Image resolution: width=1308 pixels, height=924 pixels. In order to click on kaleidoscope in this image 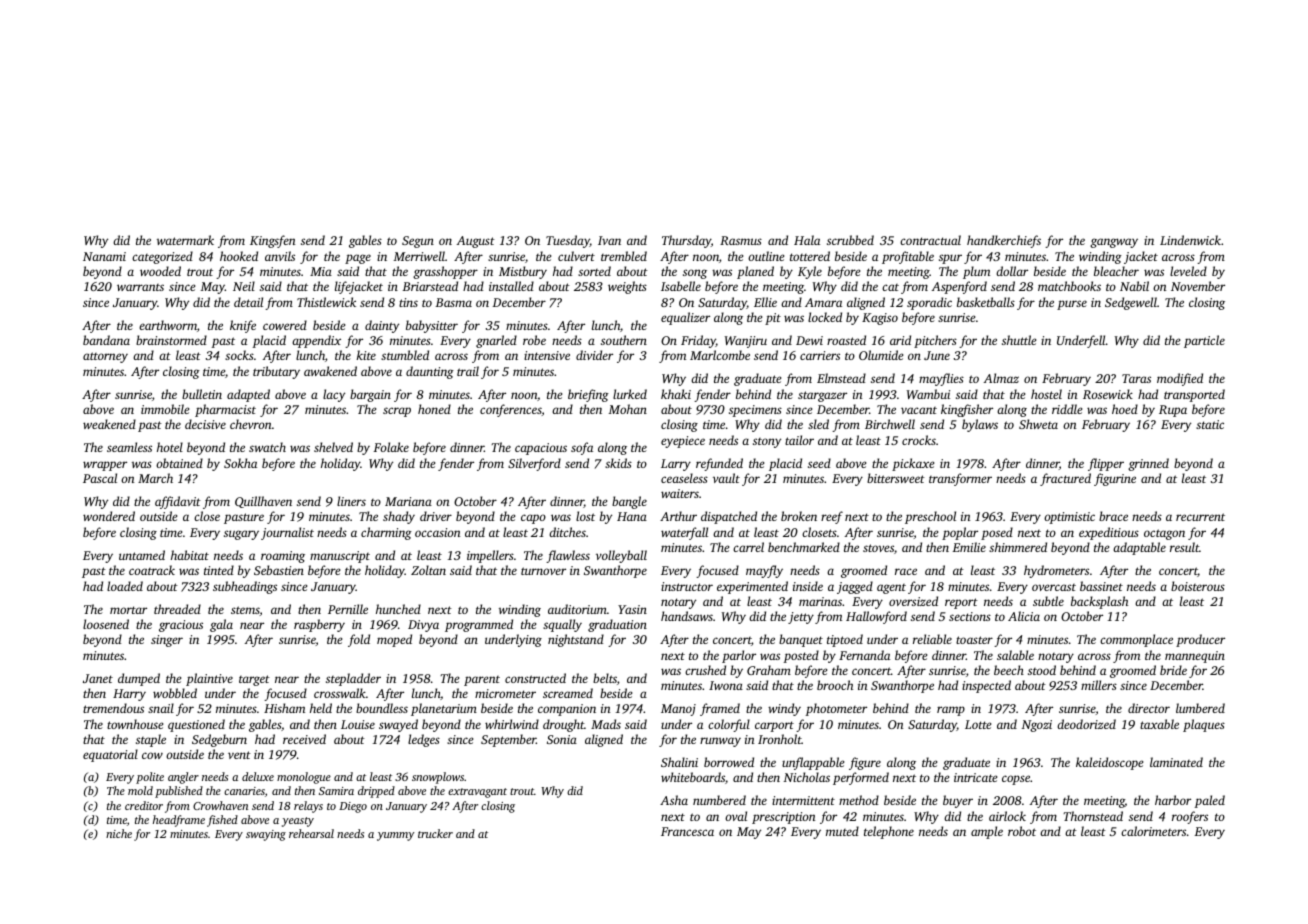, I will do `click(1109, 763)`.
